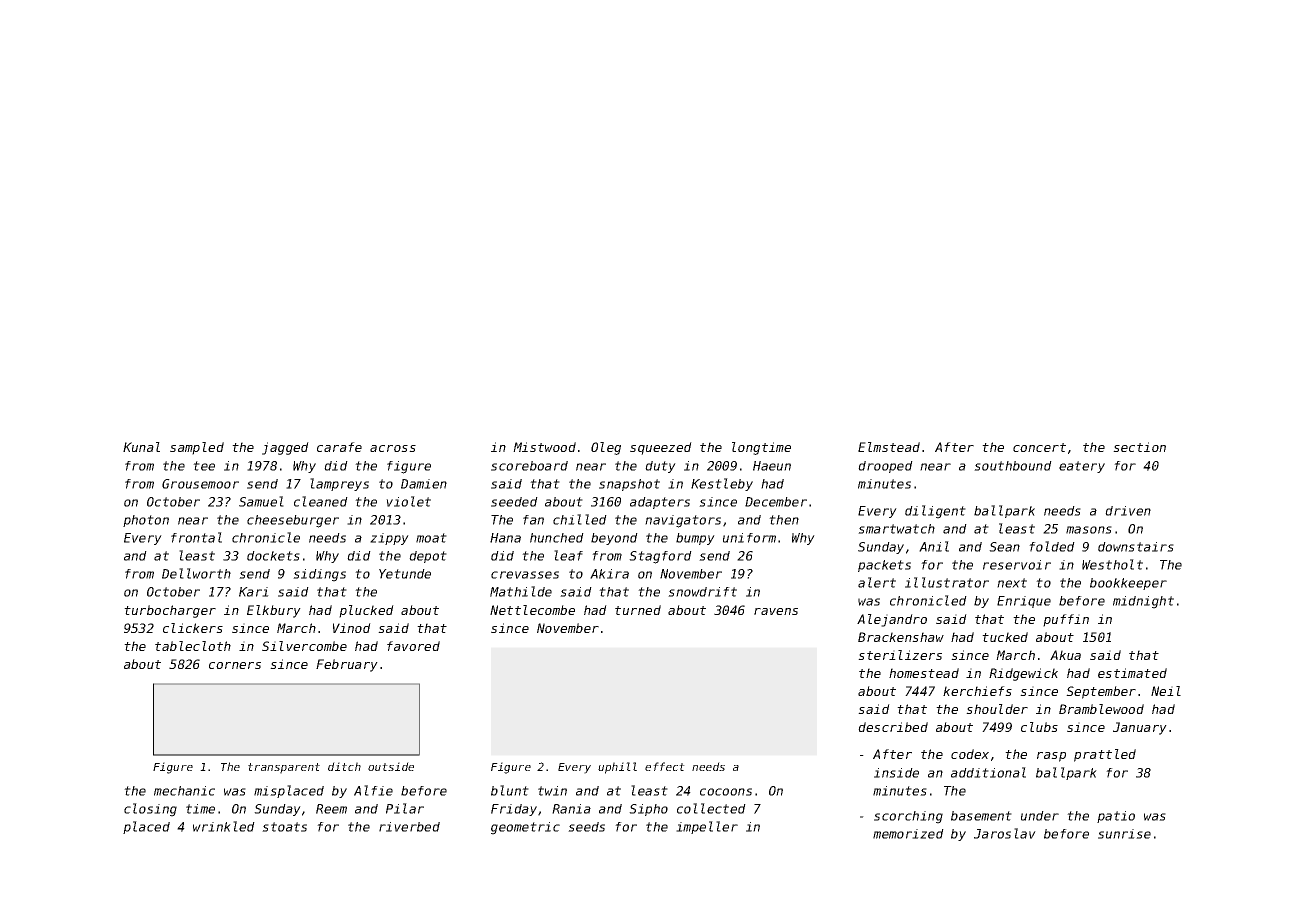 The height and width of the screenshot is (924, 1308). I want to click on cocoons, so click(726, 792).
